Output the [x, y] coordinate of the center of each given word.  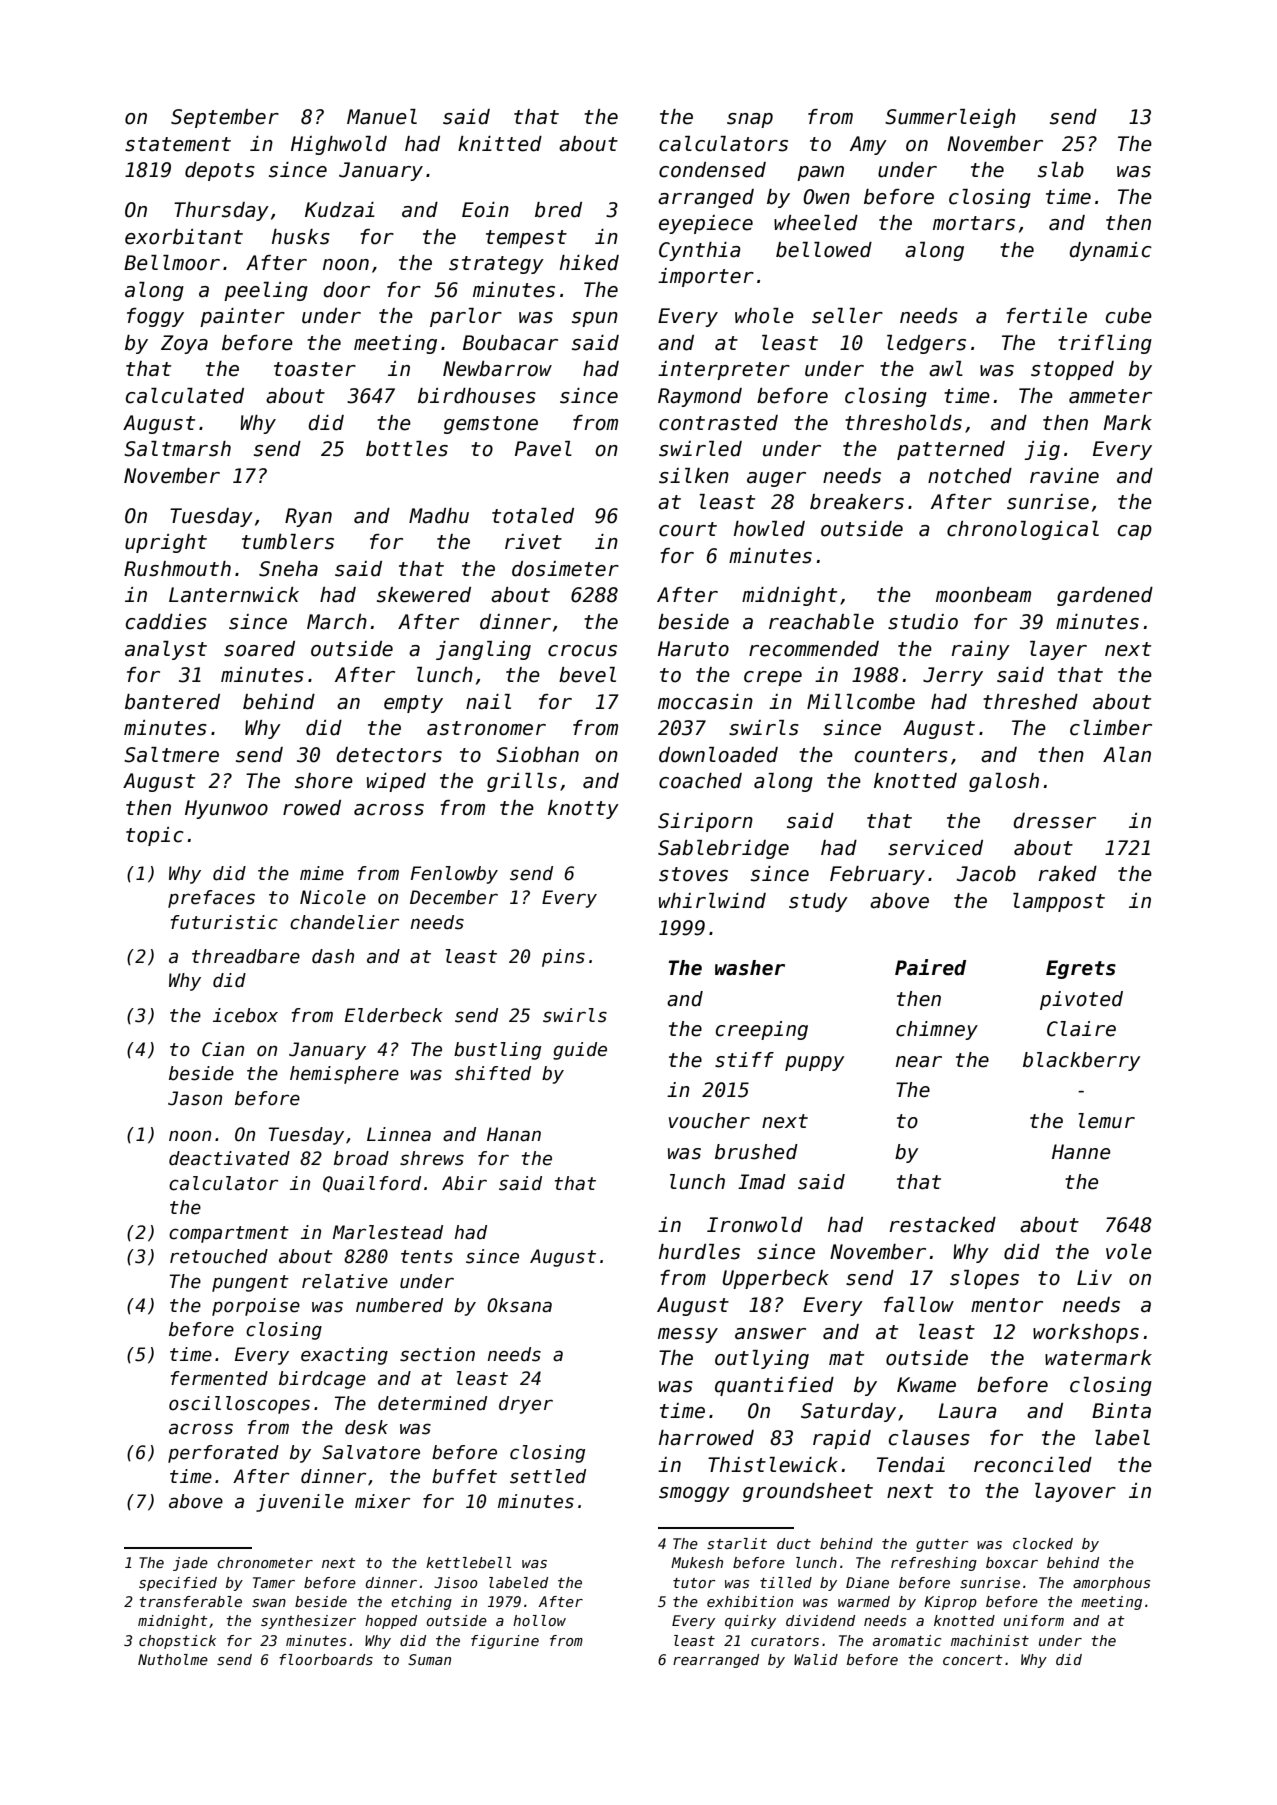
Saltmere [171, 755]
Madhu [439, 516]
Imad [762, 1182]
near [919, 1062]
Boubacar [510, 343]
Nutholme [173, 1659]
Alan [1127, 755]
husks [301, 237]
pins [563, 958]
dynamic [1110, 251]
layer [1058, 650]
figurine [505, 1642]
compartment [229, 1234]
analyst [166, 650]
